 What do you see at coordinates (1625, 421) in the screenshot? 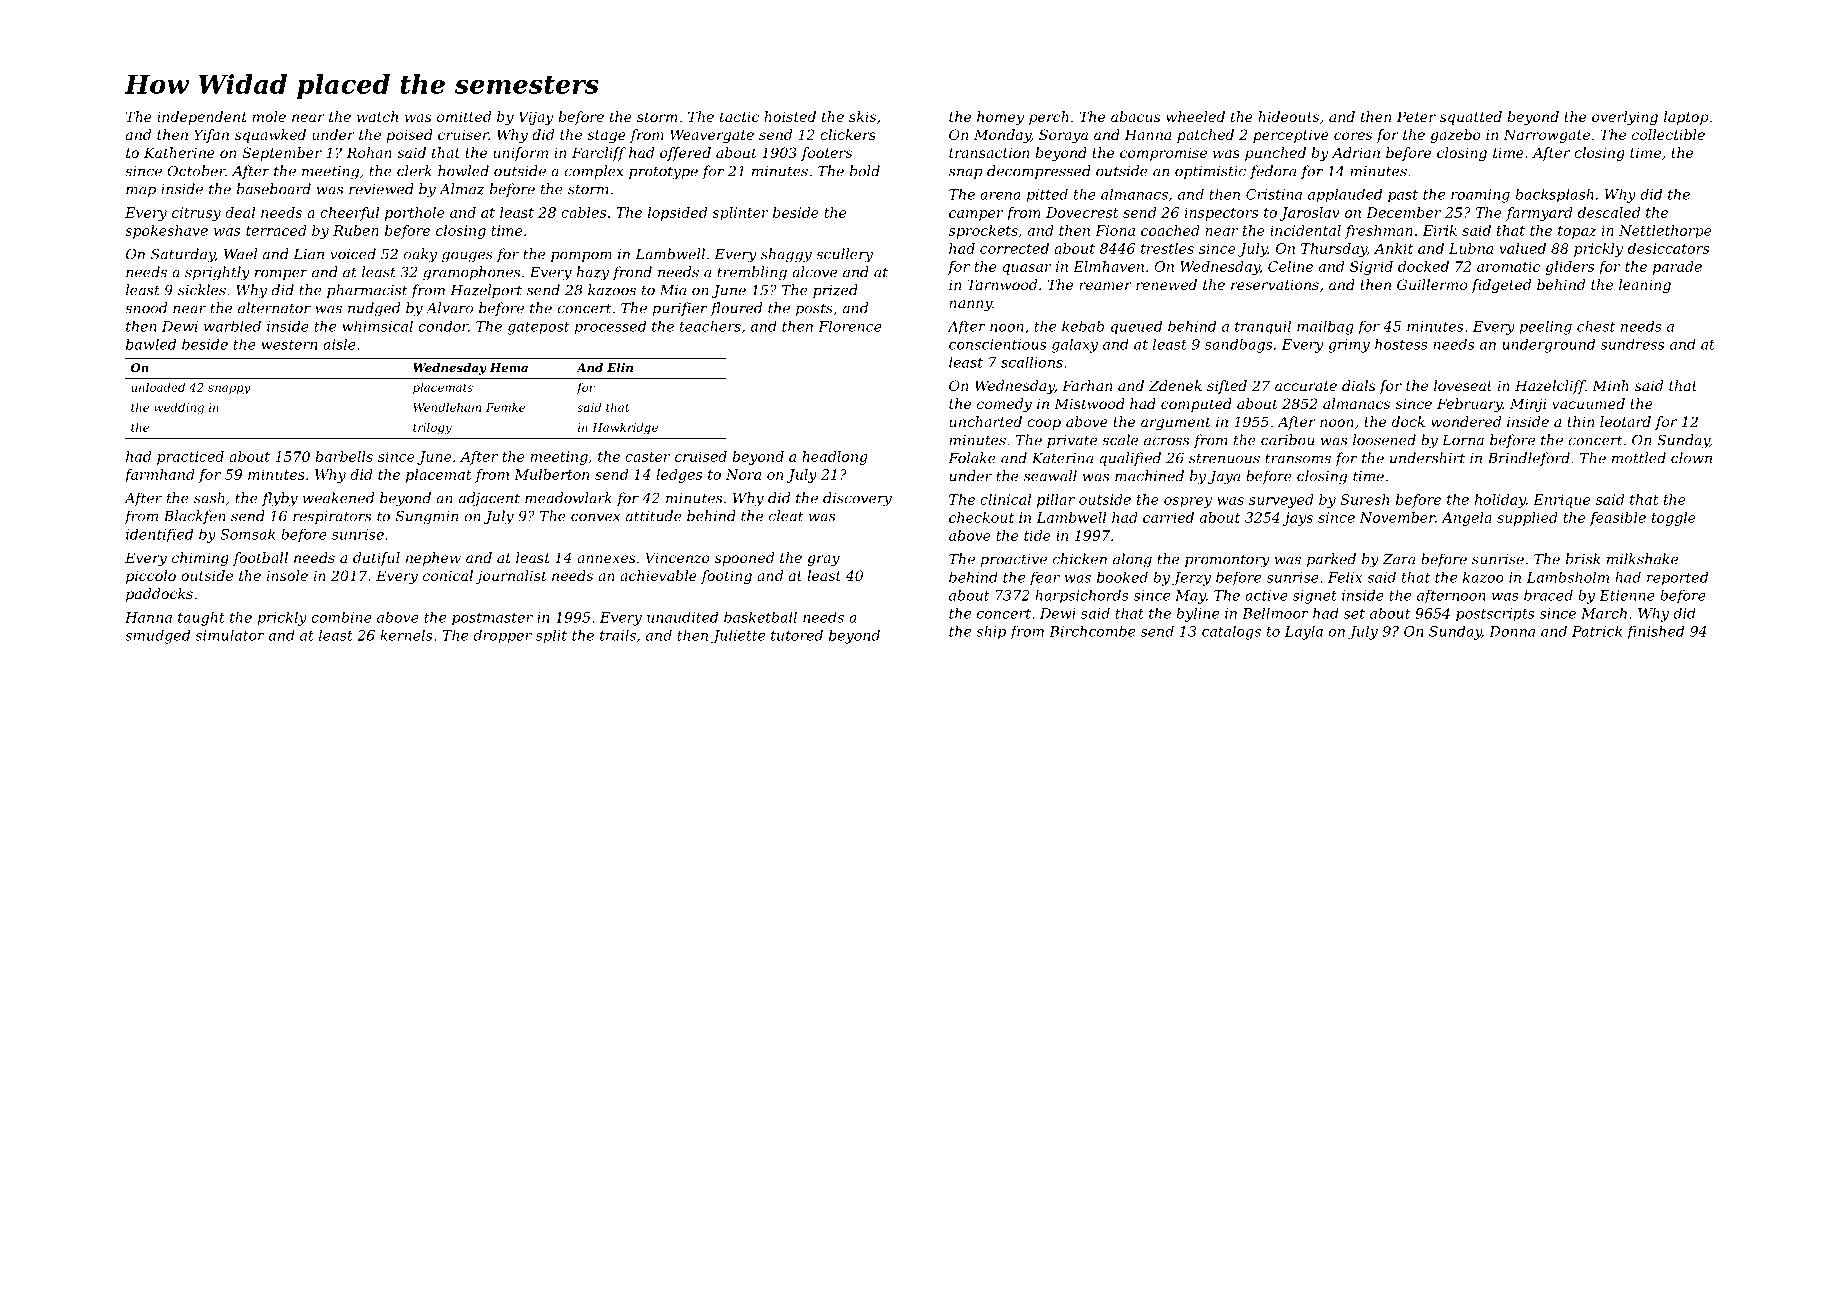
I see `leotard` at bounding box center [1625, 421].
